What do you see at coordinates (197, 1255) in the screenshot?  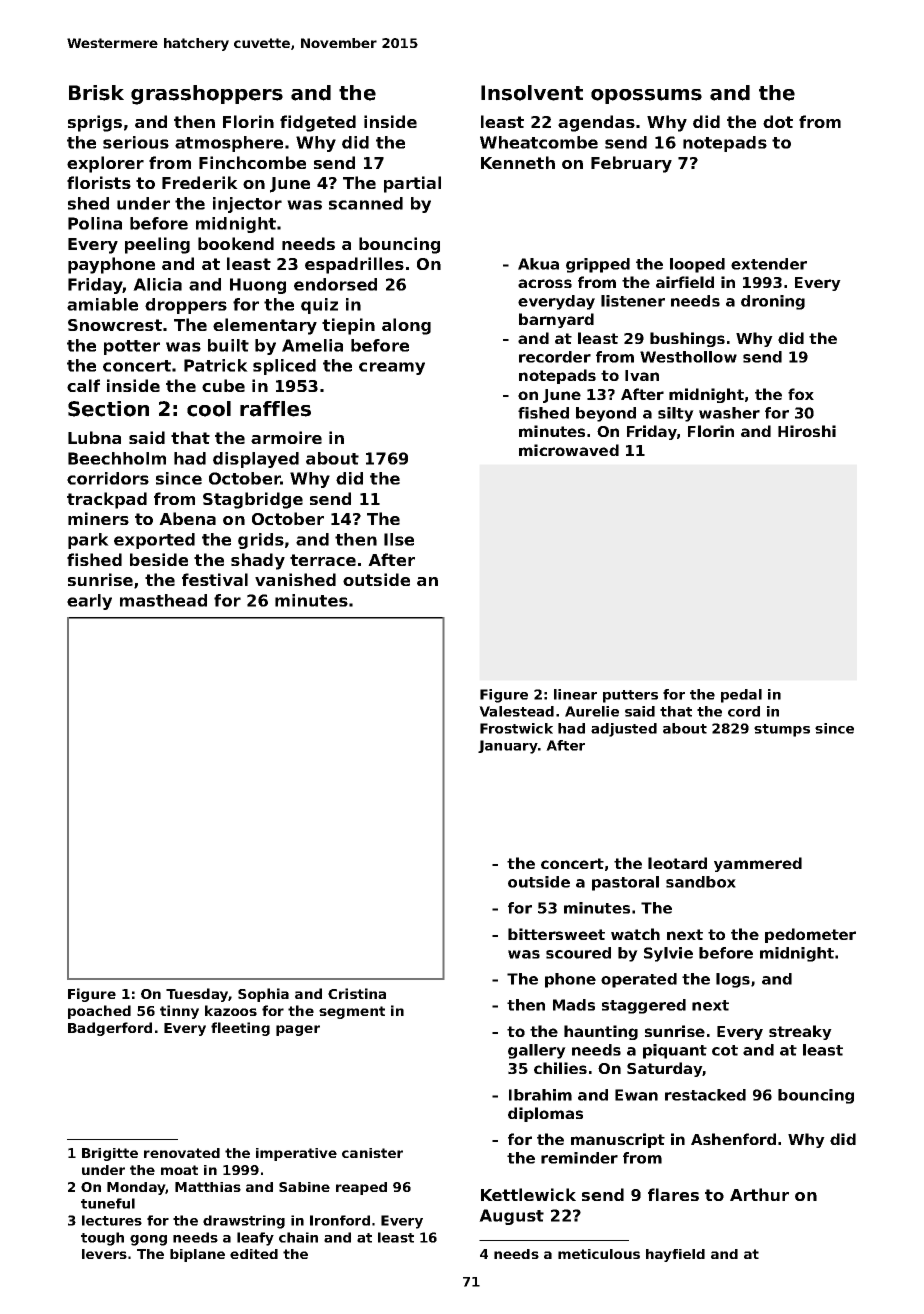 I see `biplane` at bounding box center [197, 1255].
